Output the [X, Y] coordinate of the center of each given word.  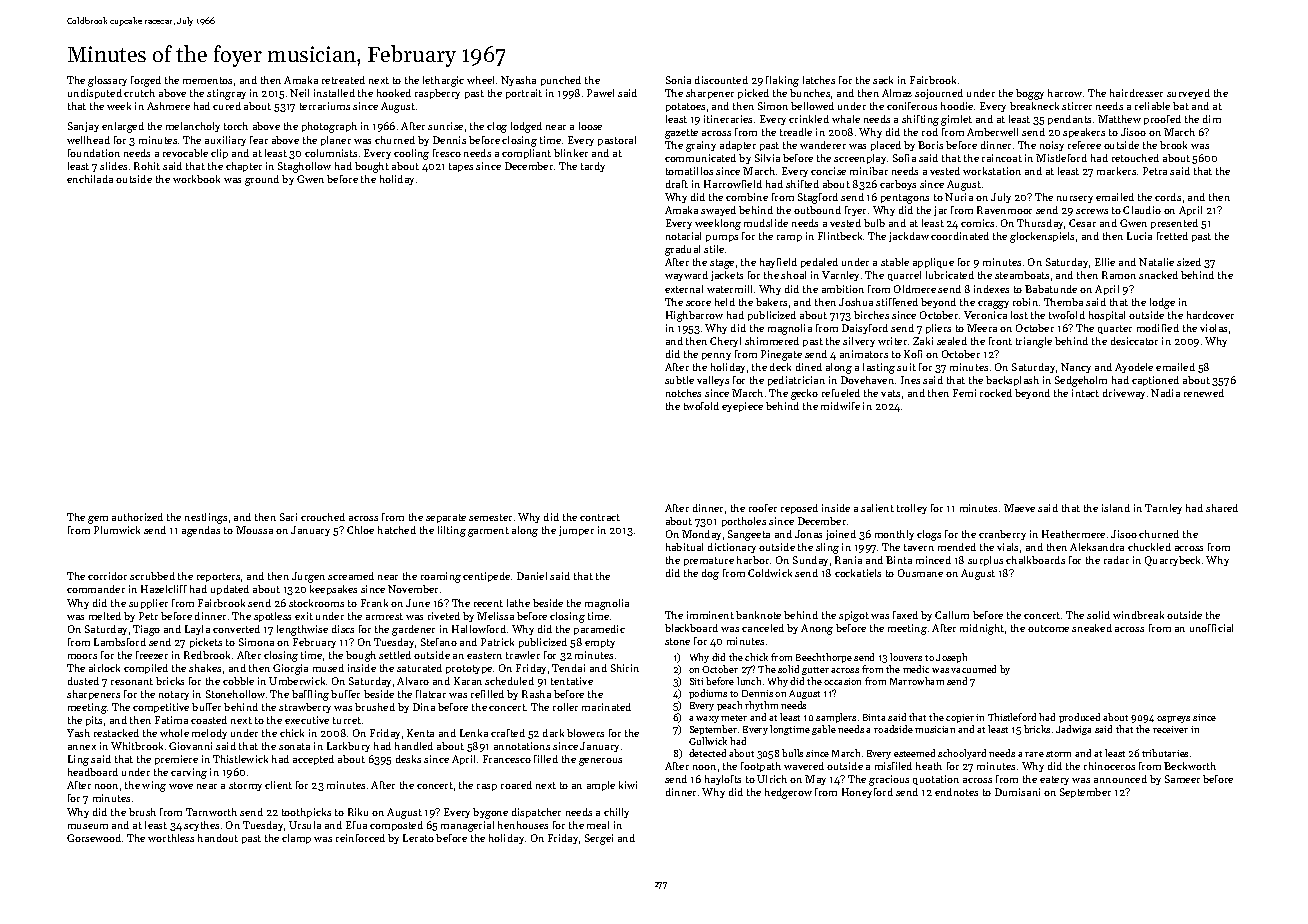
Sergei [599, 839]
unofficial [1211, 628]
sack [883, 80]
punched [561, 81]
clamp [296, 839]
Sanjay [83, 127]
